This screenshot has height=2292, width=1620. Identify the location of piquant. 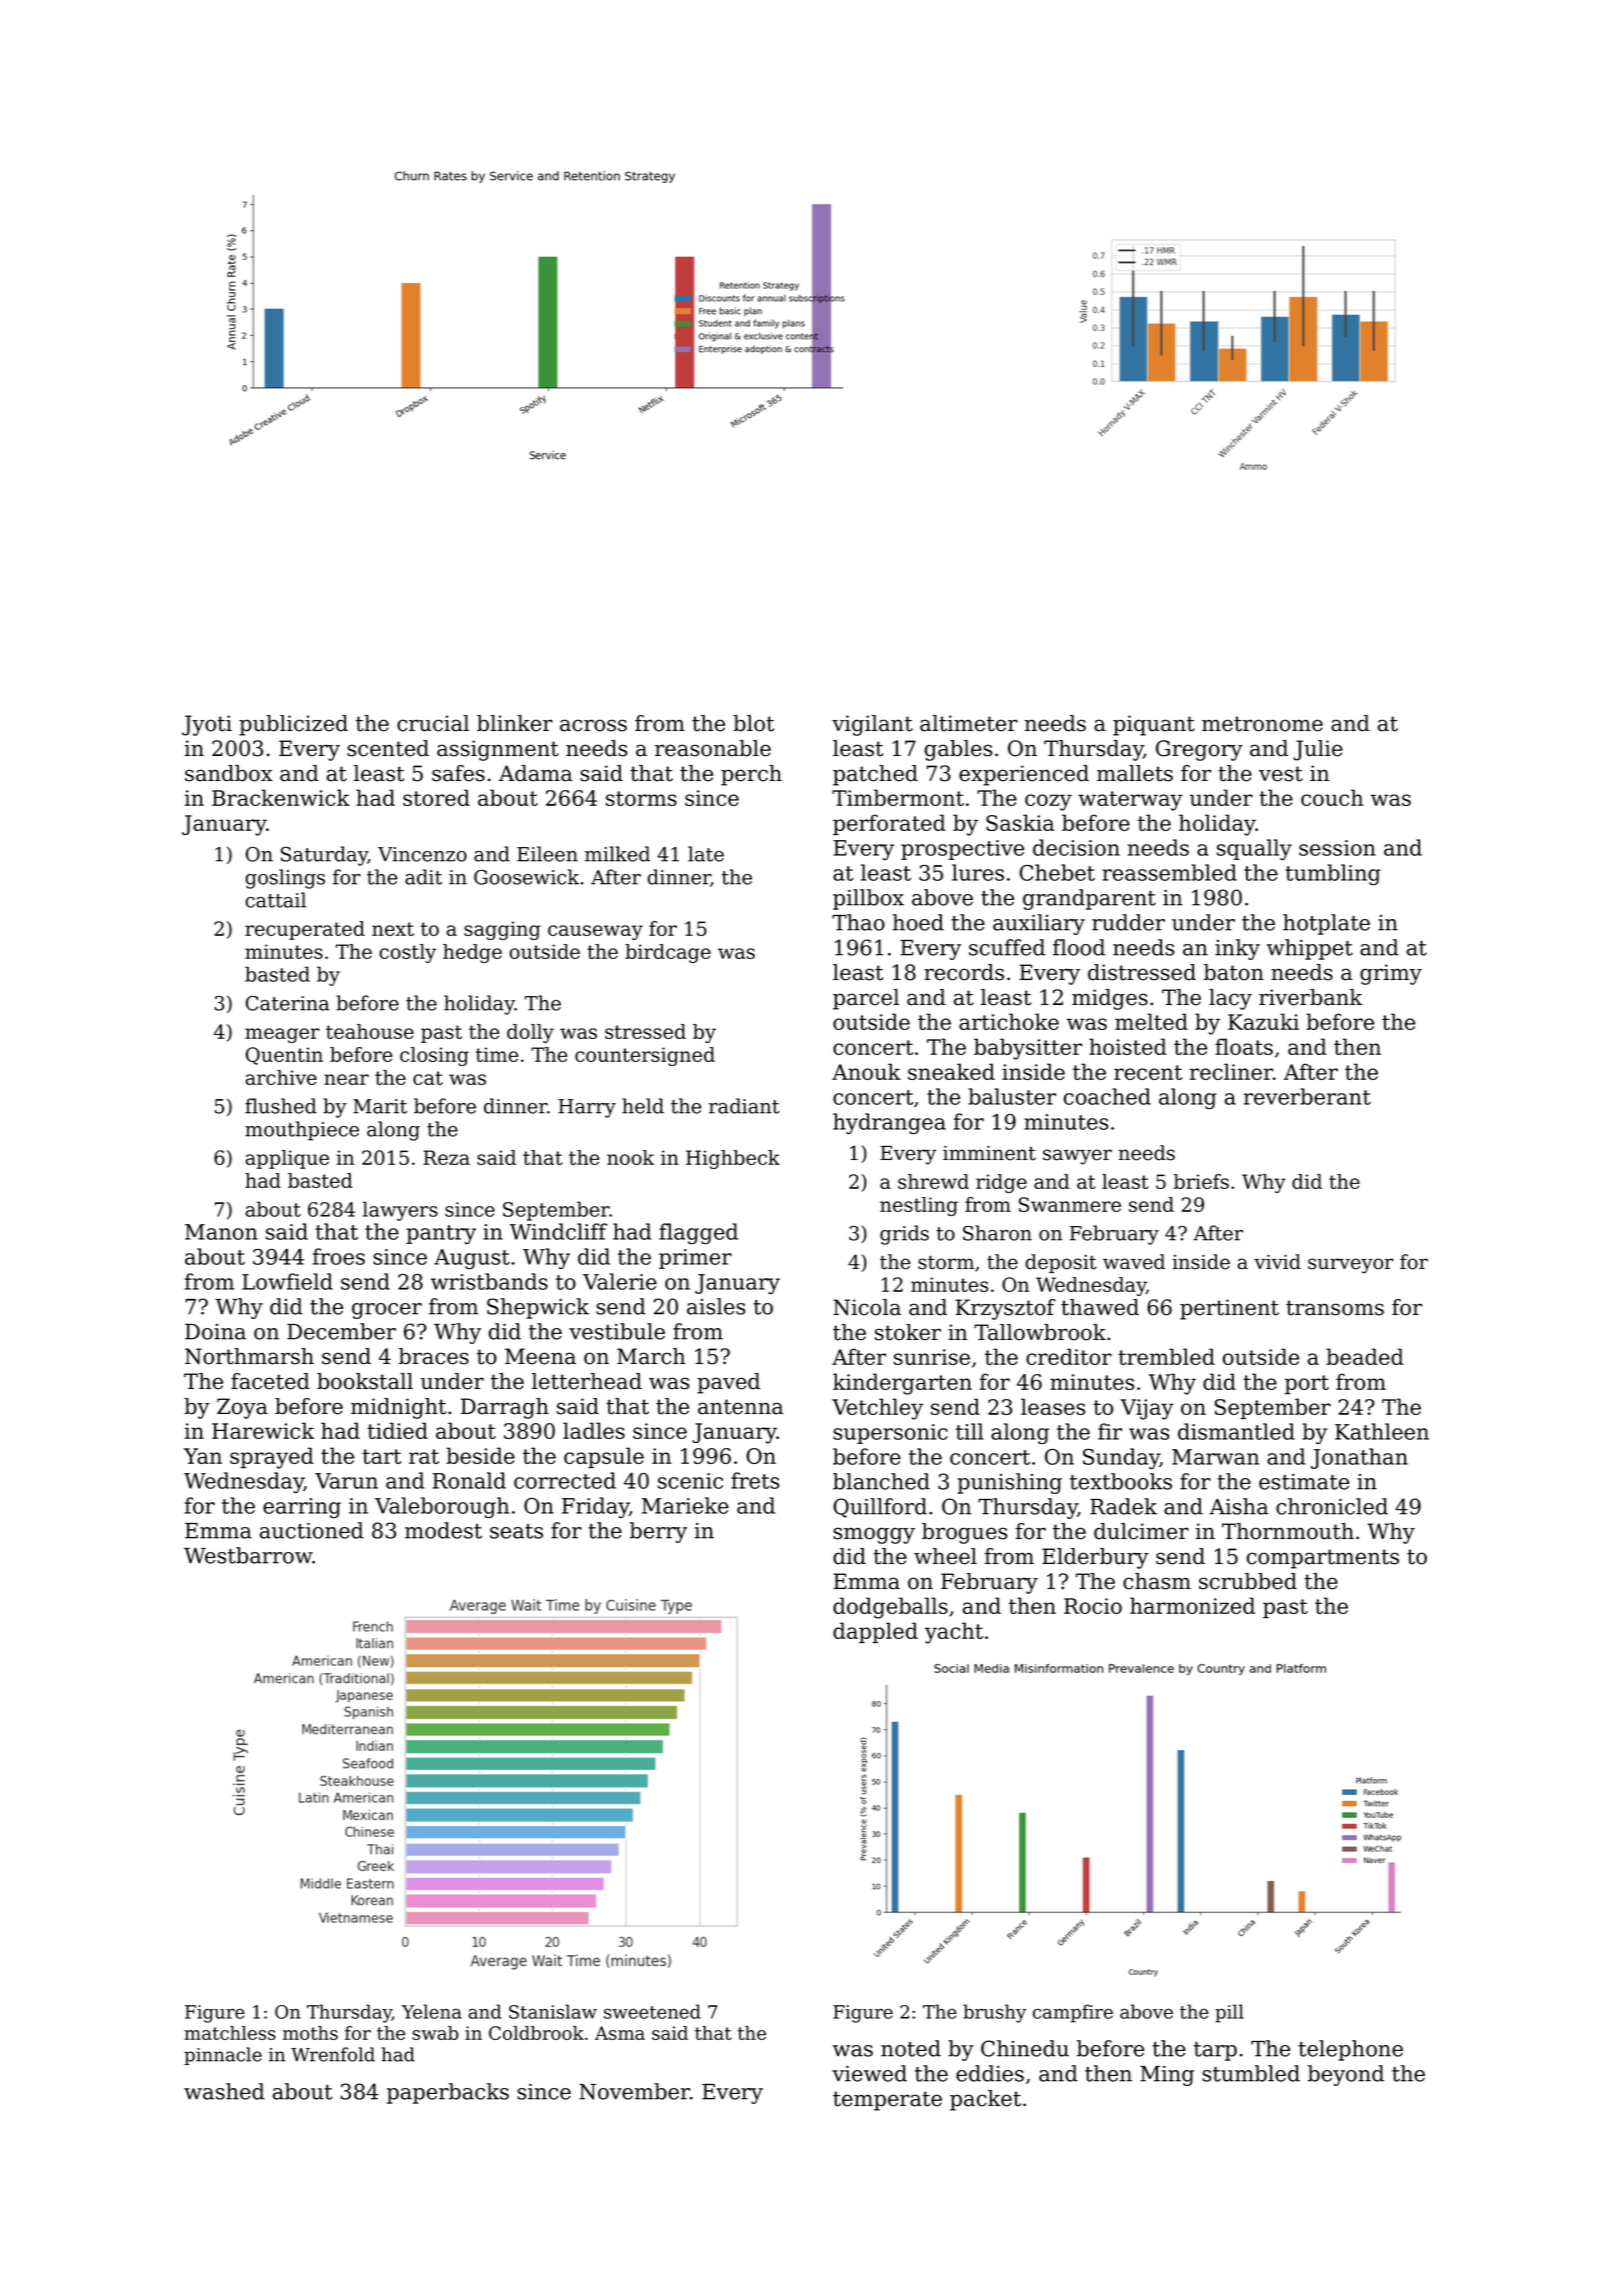
(1154, 725).
